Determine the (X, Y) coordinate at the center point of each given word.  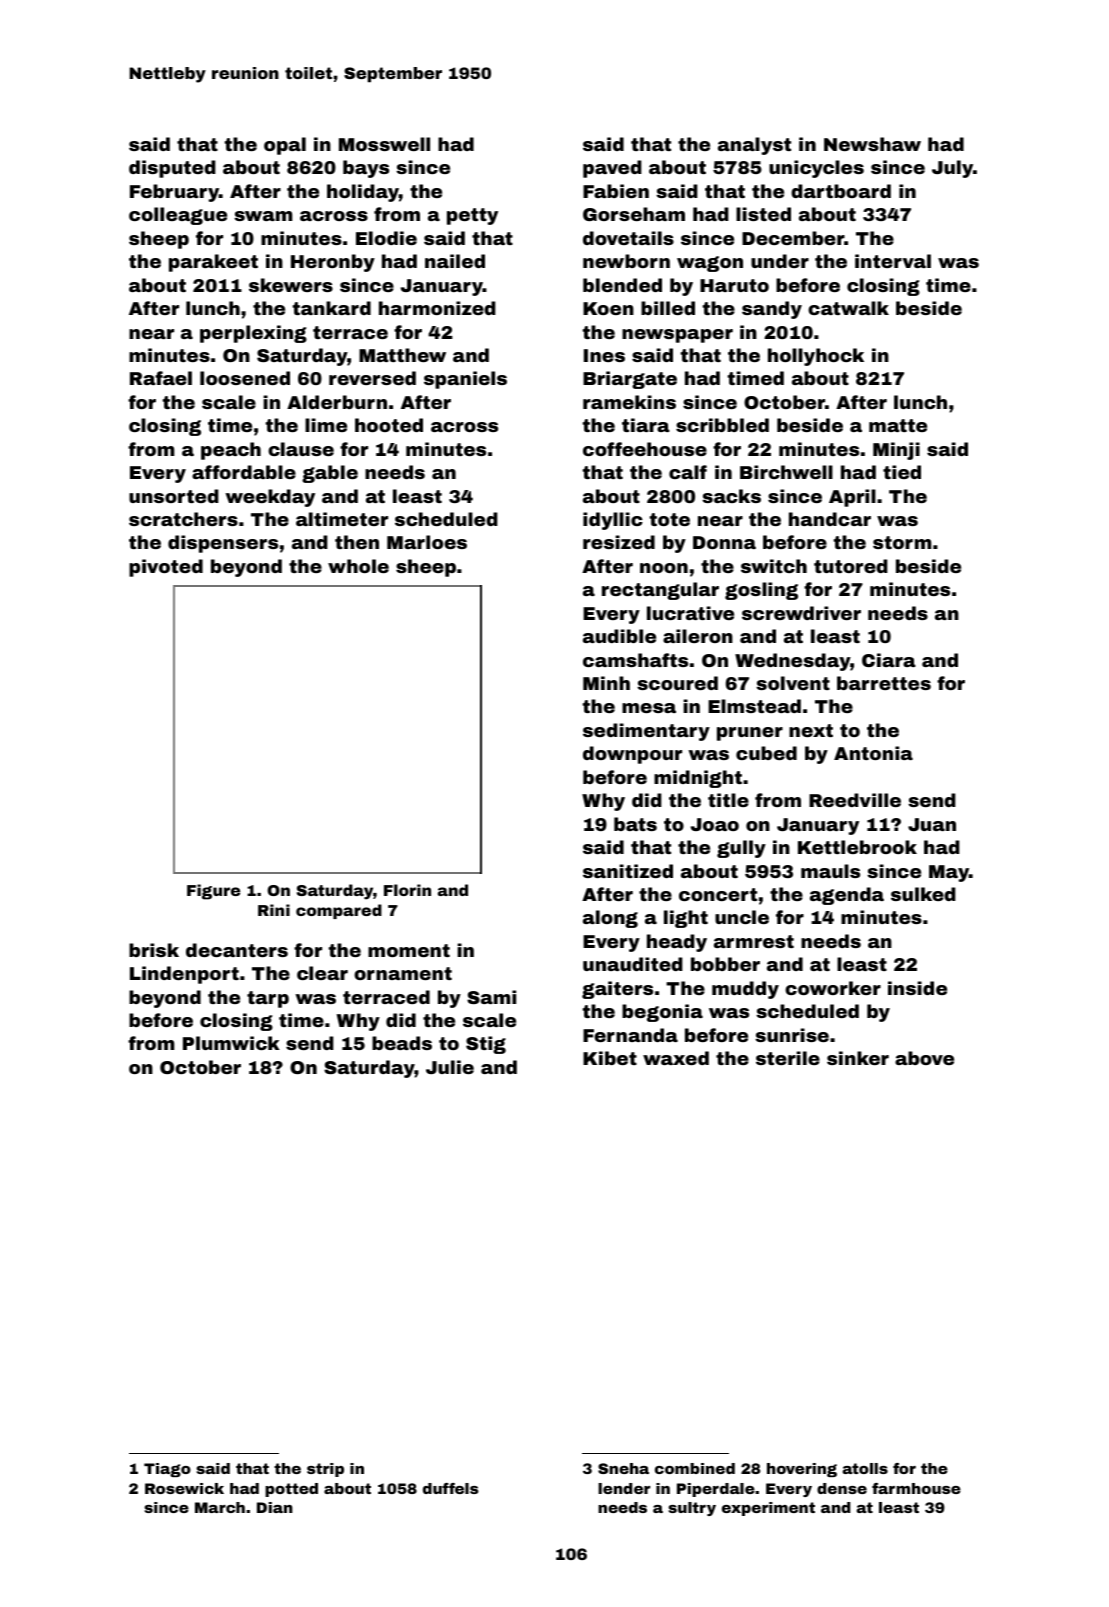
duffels (451, 1488)
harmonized (437, 308)
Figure (213, 892)
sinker (858, 1058)
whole (358, 566)
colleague (178, 216)
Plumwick (231, 1043)
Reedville (855, 800)
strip (325, 1470)
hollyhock (816, 357)
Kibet (610, 1058)
